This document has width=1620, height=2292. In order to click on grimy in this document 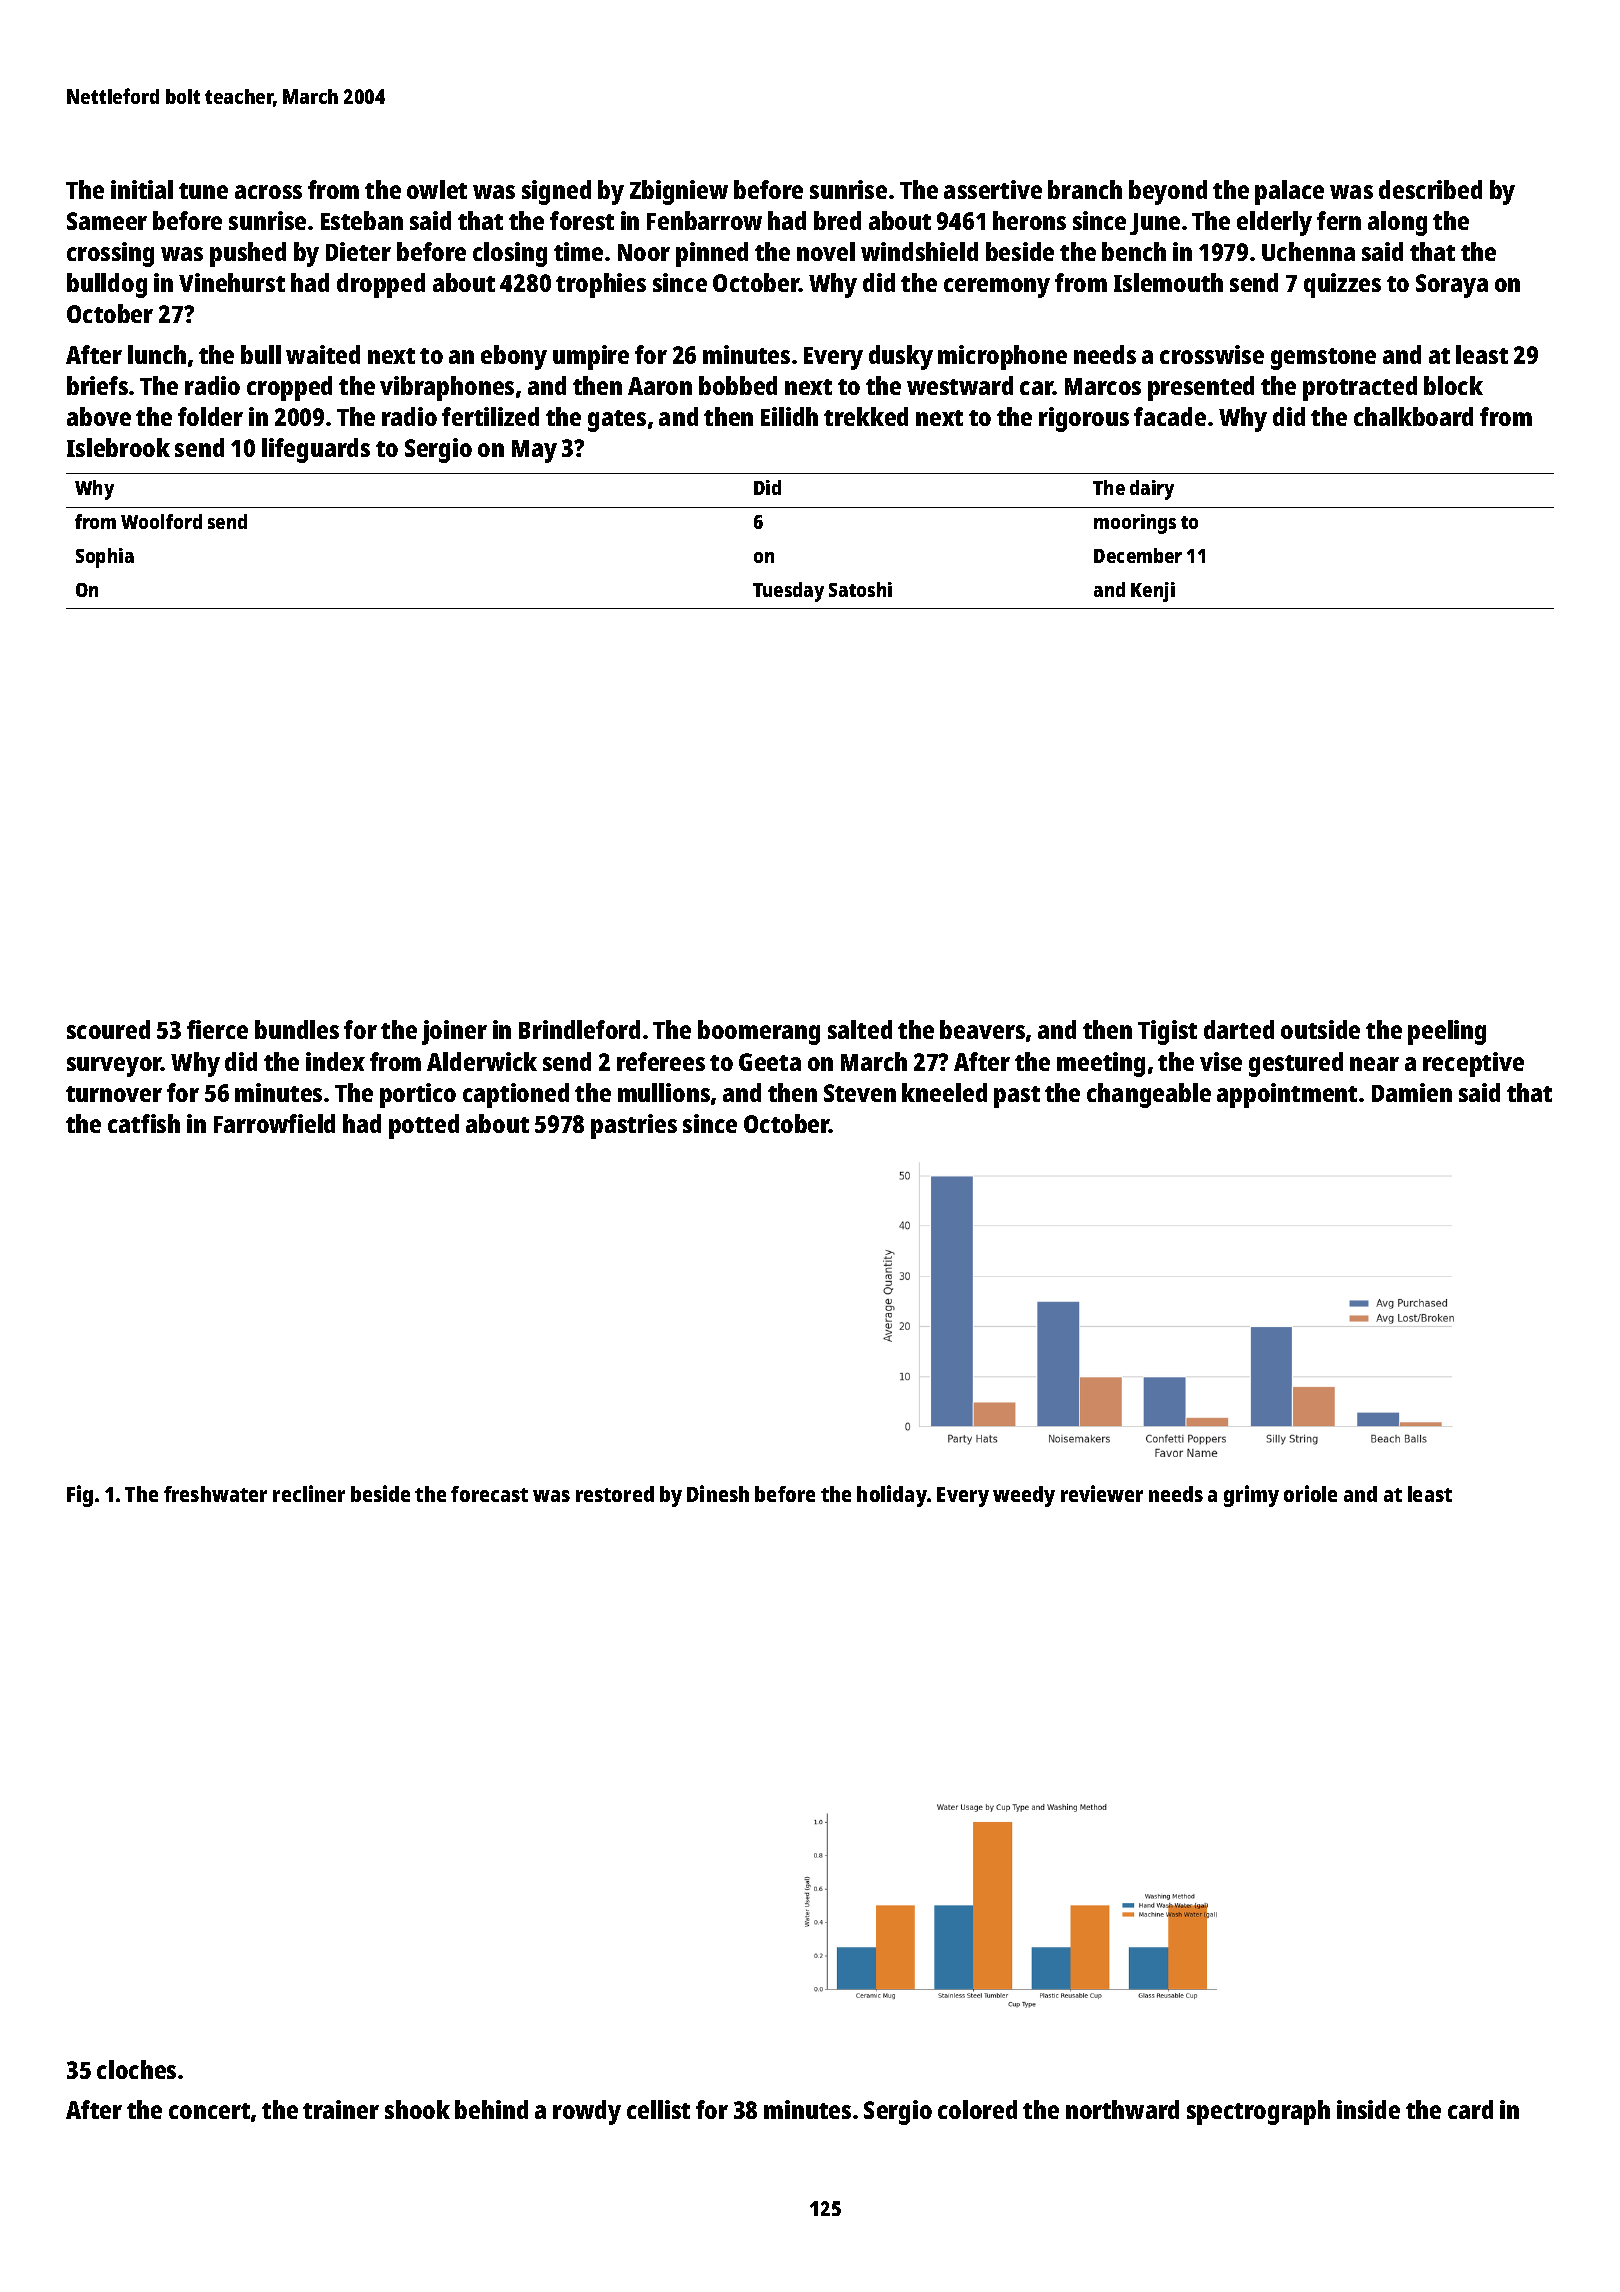, I will do `click(1251, 1496)`.
